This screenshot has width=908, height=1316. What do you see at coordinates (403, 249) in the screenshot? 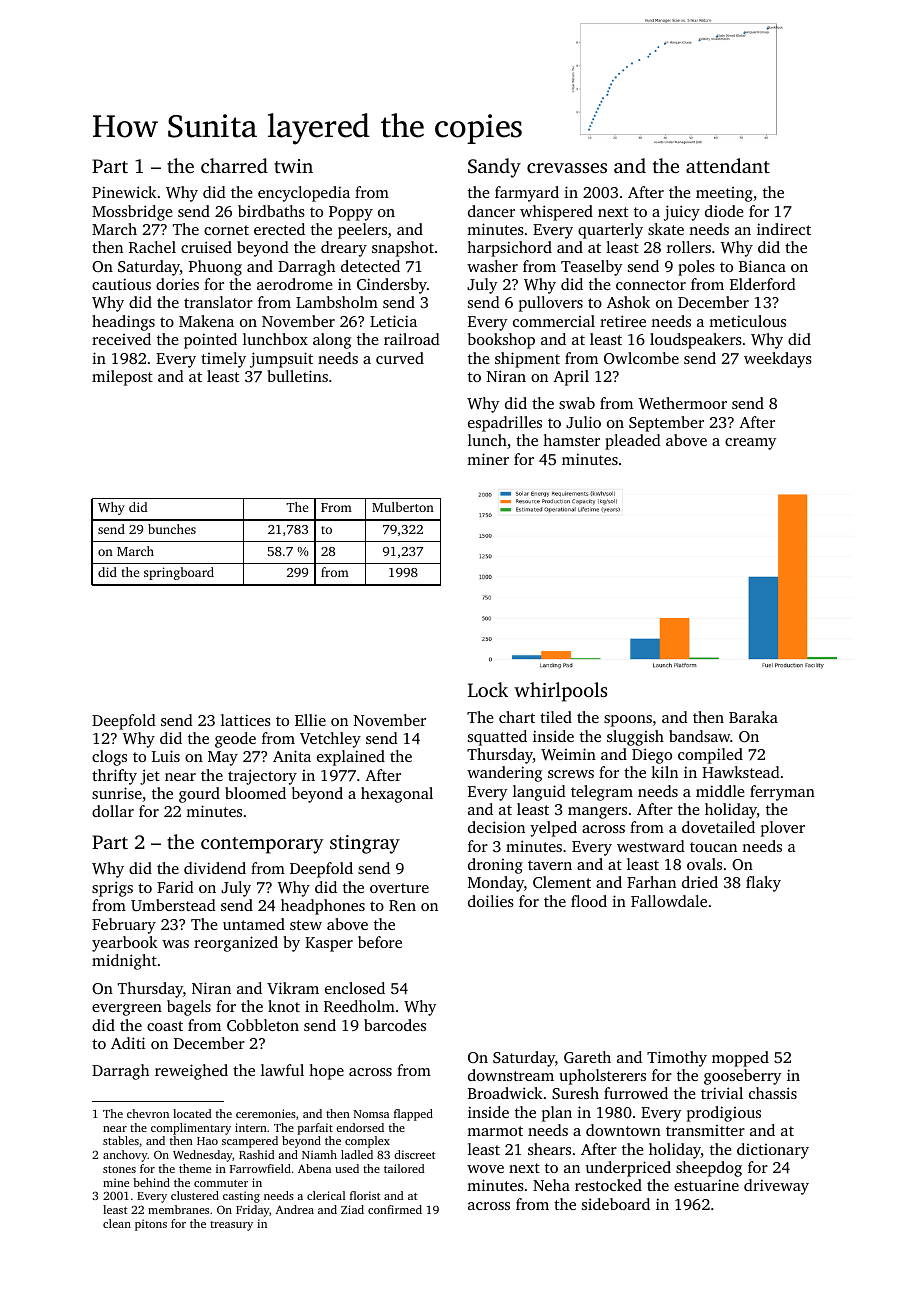
I see `snapshot` at bounding box center [403, 249].
